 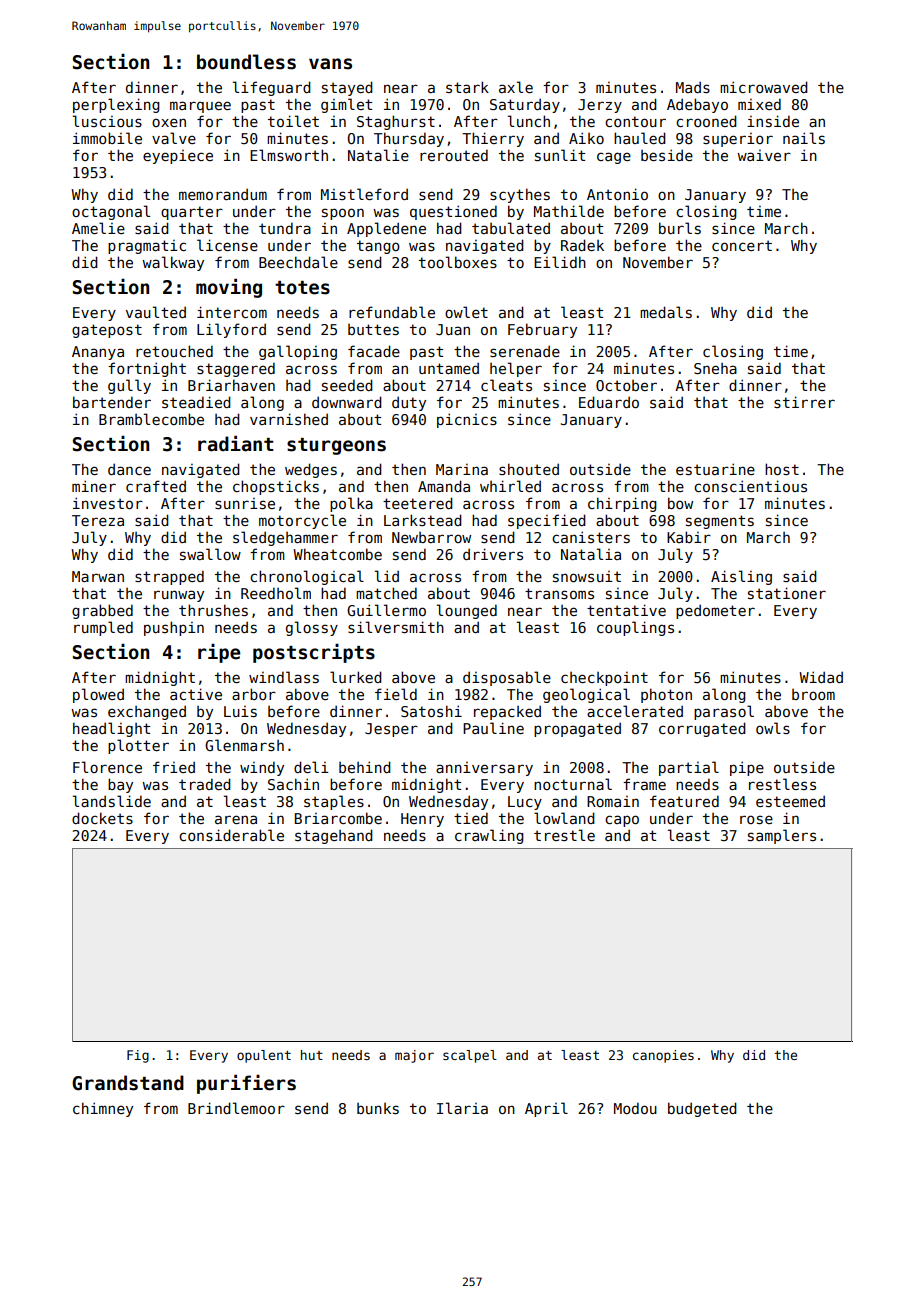 What do you see at coordinates (773, 728) in the screenshot?
I see `owls` at bounding box center [773, 728].
